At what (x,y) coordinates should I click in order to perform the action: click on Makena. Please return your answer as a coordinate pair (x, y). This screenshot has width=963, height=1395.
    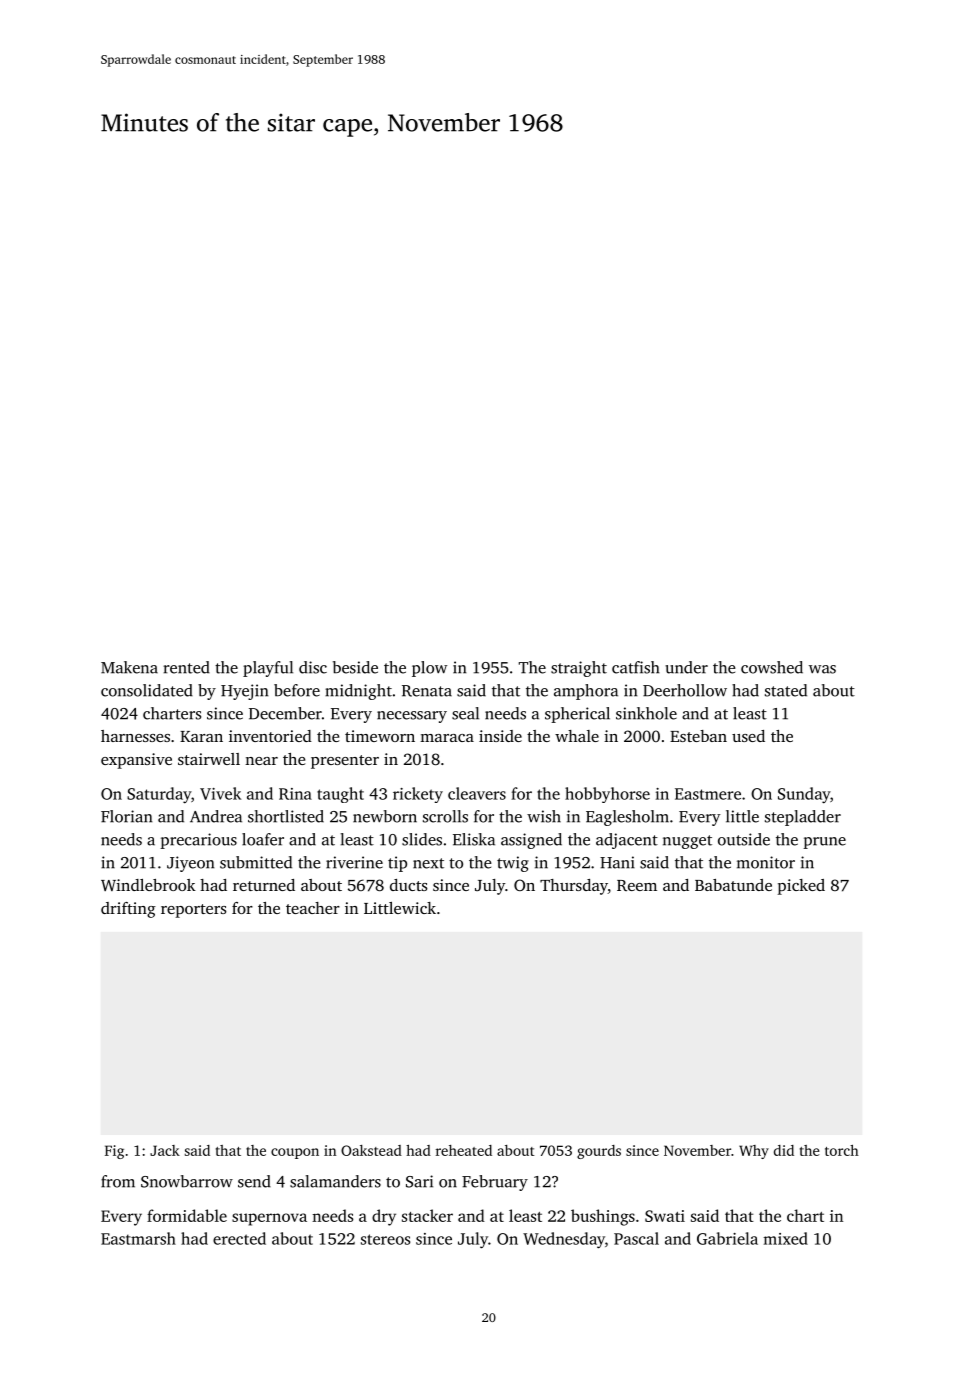
    Looking at the image, I should click on (129, 667).
